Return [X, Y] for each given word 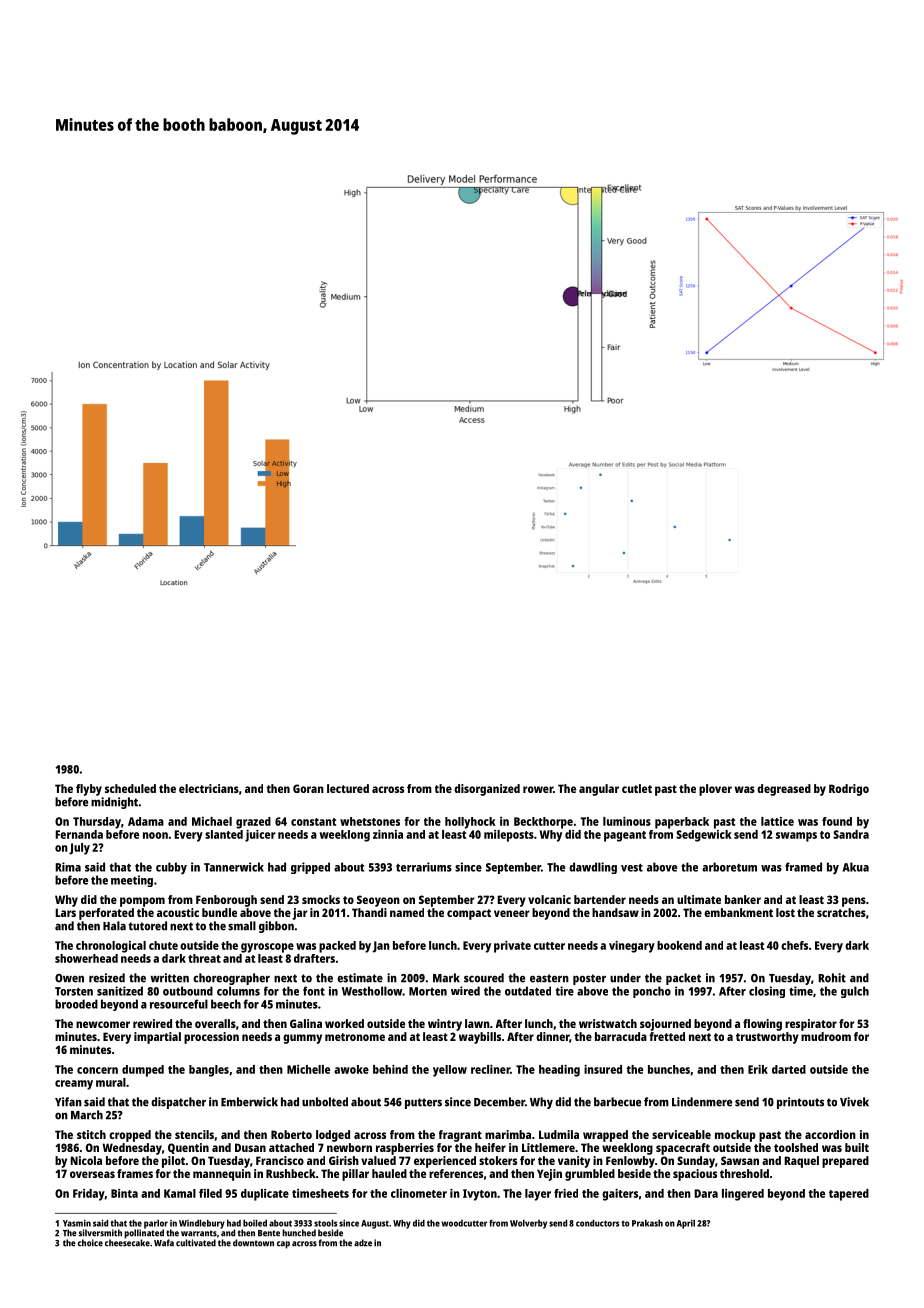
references [456, 1173]
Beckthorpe [543, 823]
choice [90, 1243]
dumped [143, 1071]
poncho [652, 992]
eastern [549, 978]
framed [803, 867]
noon [155, 835]
